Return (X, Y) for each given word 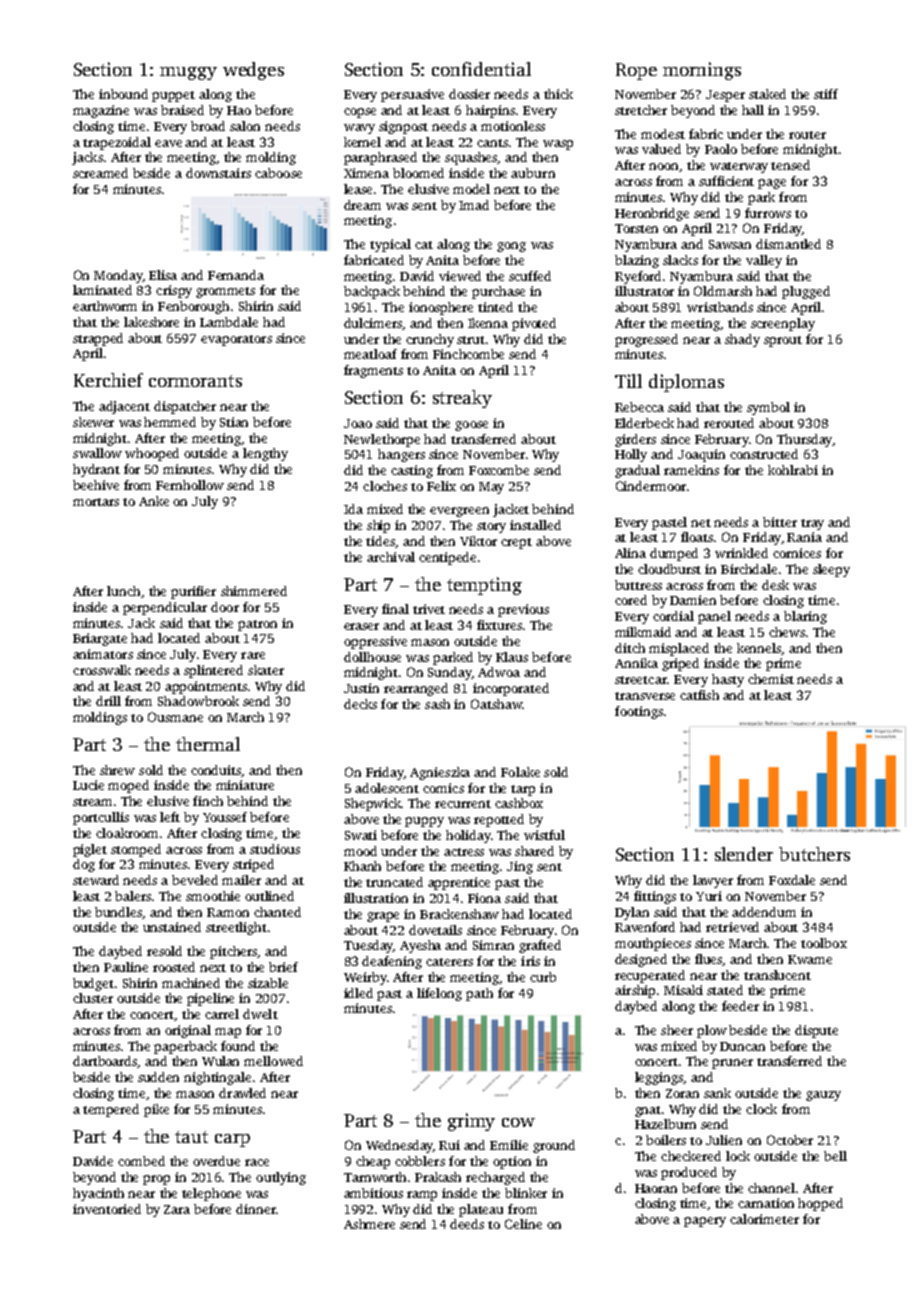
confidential (481, 69)
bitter (780, 522)
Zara (177, 1209)
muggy (188, 73)
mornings (702, 71)
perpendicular (165, 608)
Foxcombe (499, 470)
